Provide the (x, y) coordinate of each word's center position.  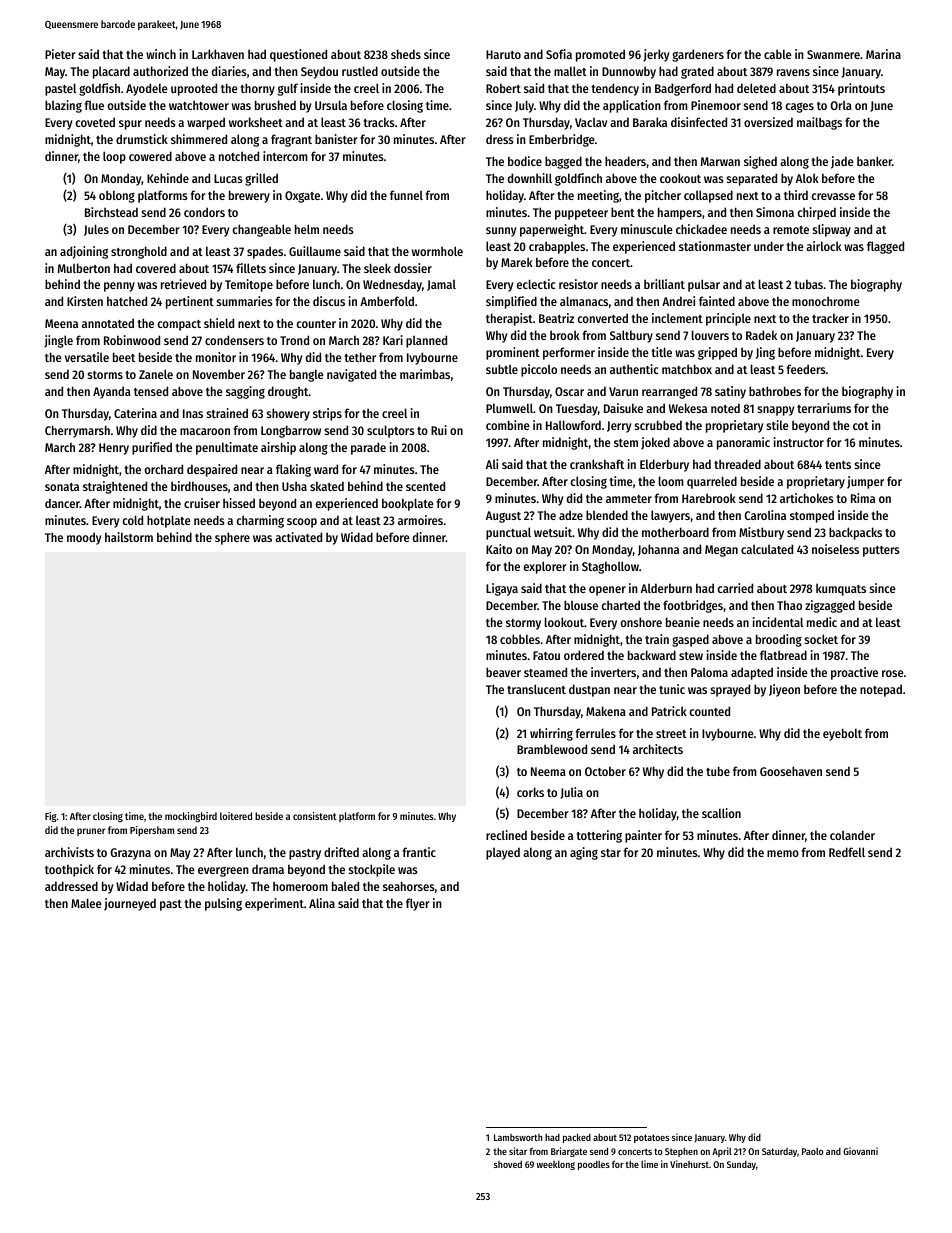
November (219, 374)
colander (852, 835)
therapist (509, 319)
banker (874, 161)
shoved (508, 1164)
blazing (63, 106)
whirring (551, 734)
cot (861, 426)
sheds (406, 54)
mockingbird (191, 817)
